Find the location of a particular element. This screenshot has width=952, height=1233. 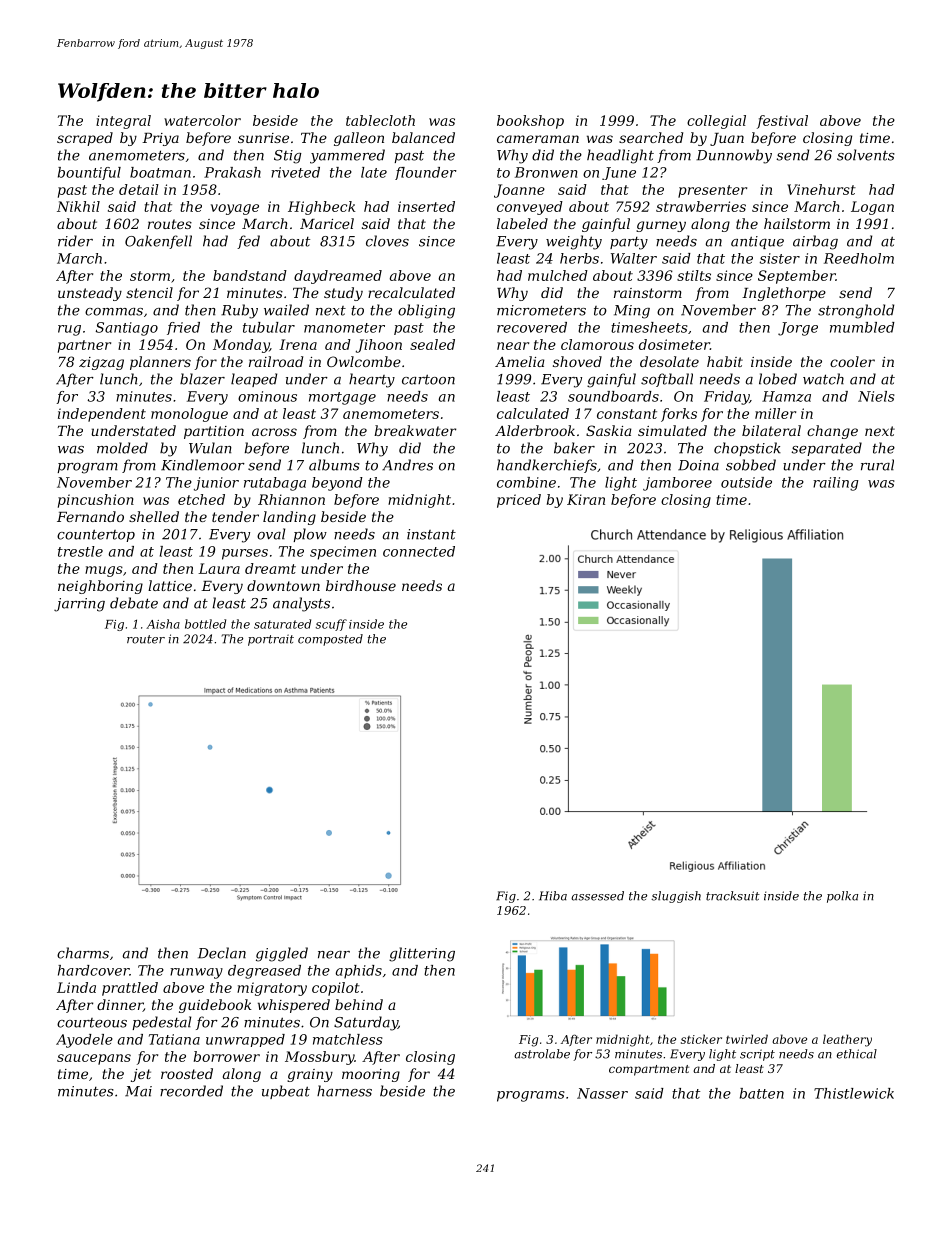

astrolabe is located at coordinates (542, 1054).
